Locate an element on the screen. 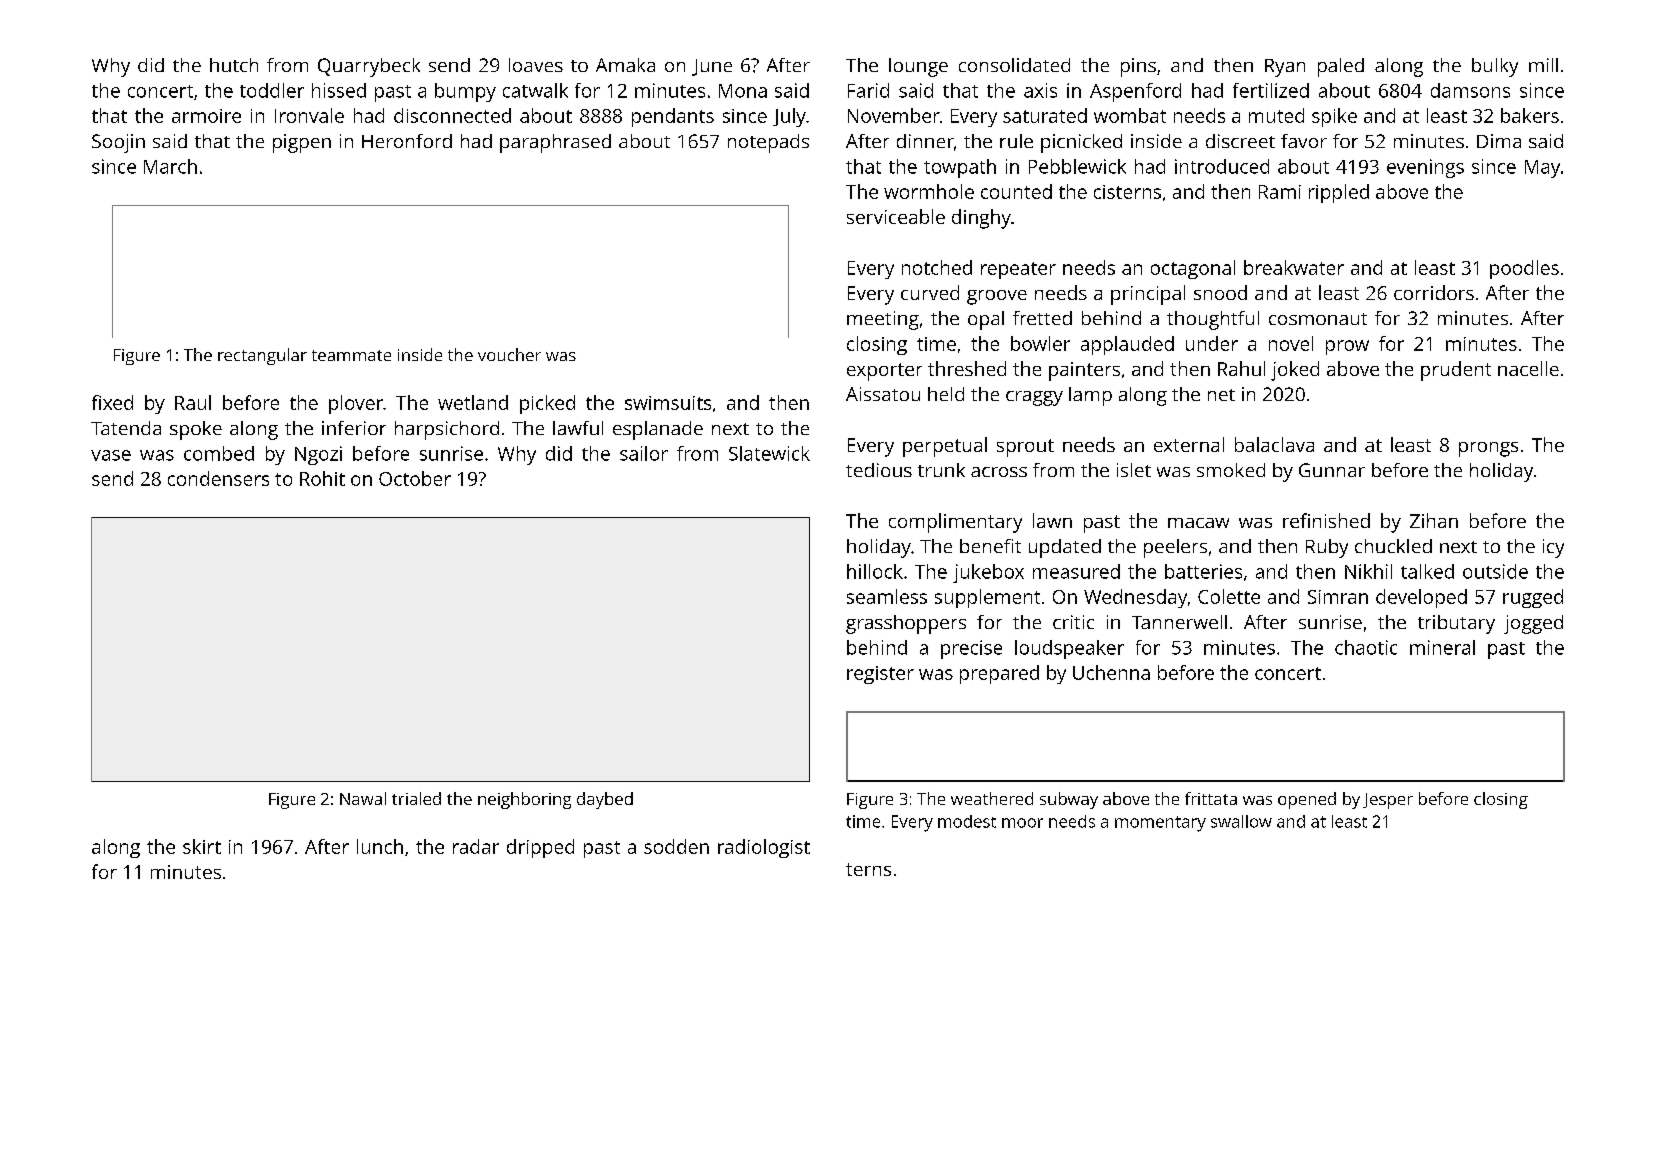 Image resolution: width=1656 pixels, height=1171 pixels. Uchenna is located at coordinates (1111, 672).
